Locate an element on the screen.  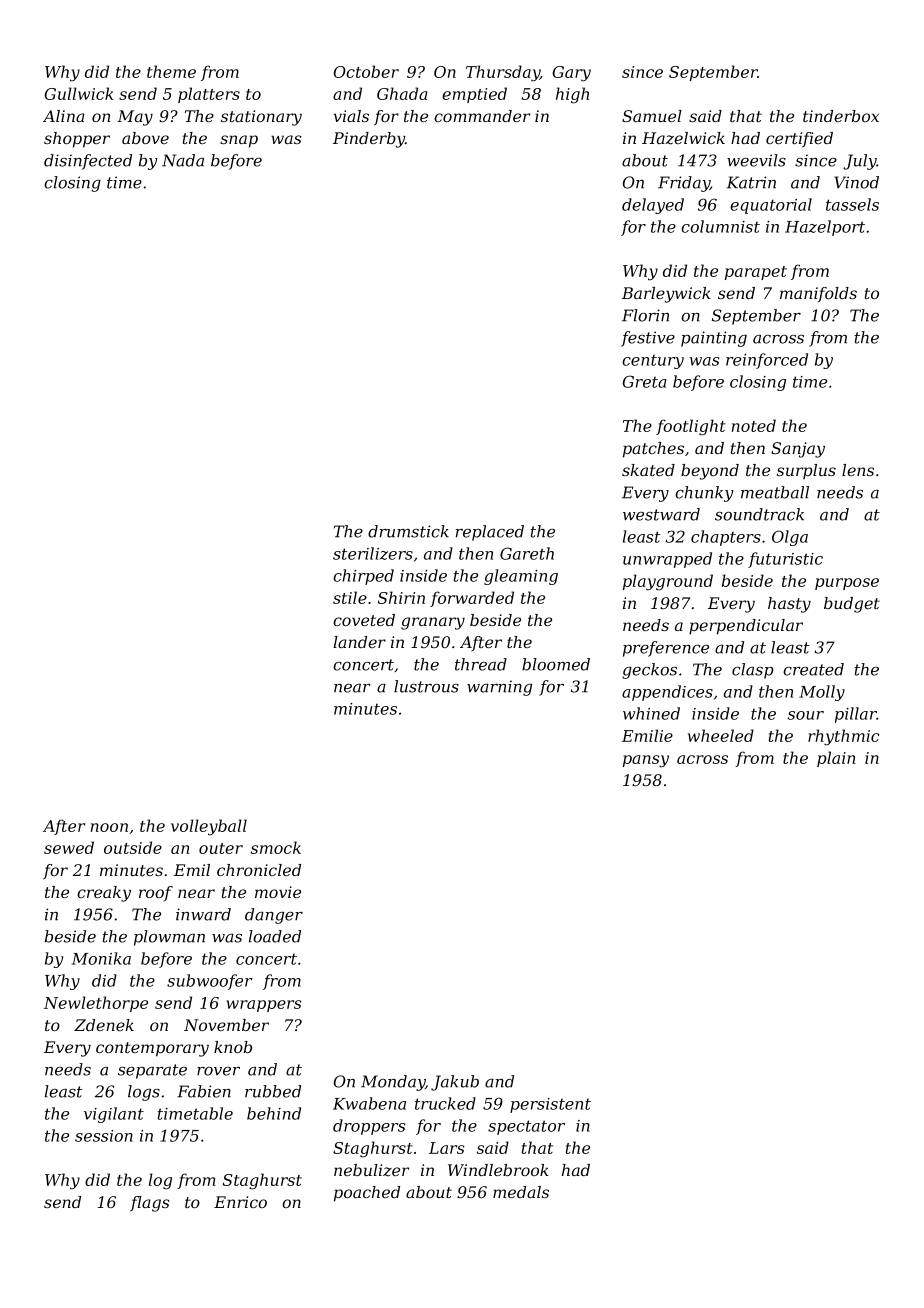
plain is located at coordinates (836, 759).
